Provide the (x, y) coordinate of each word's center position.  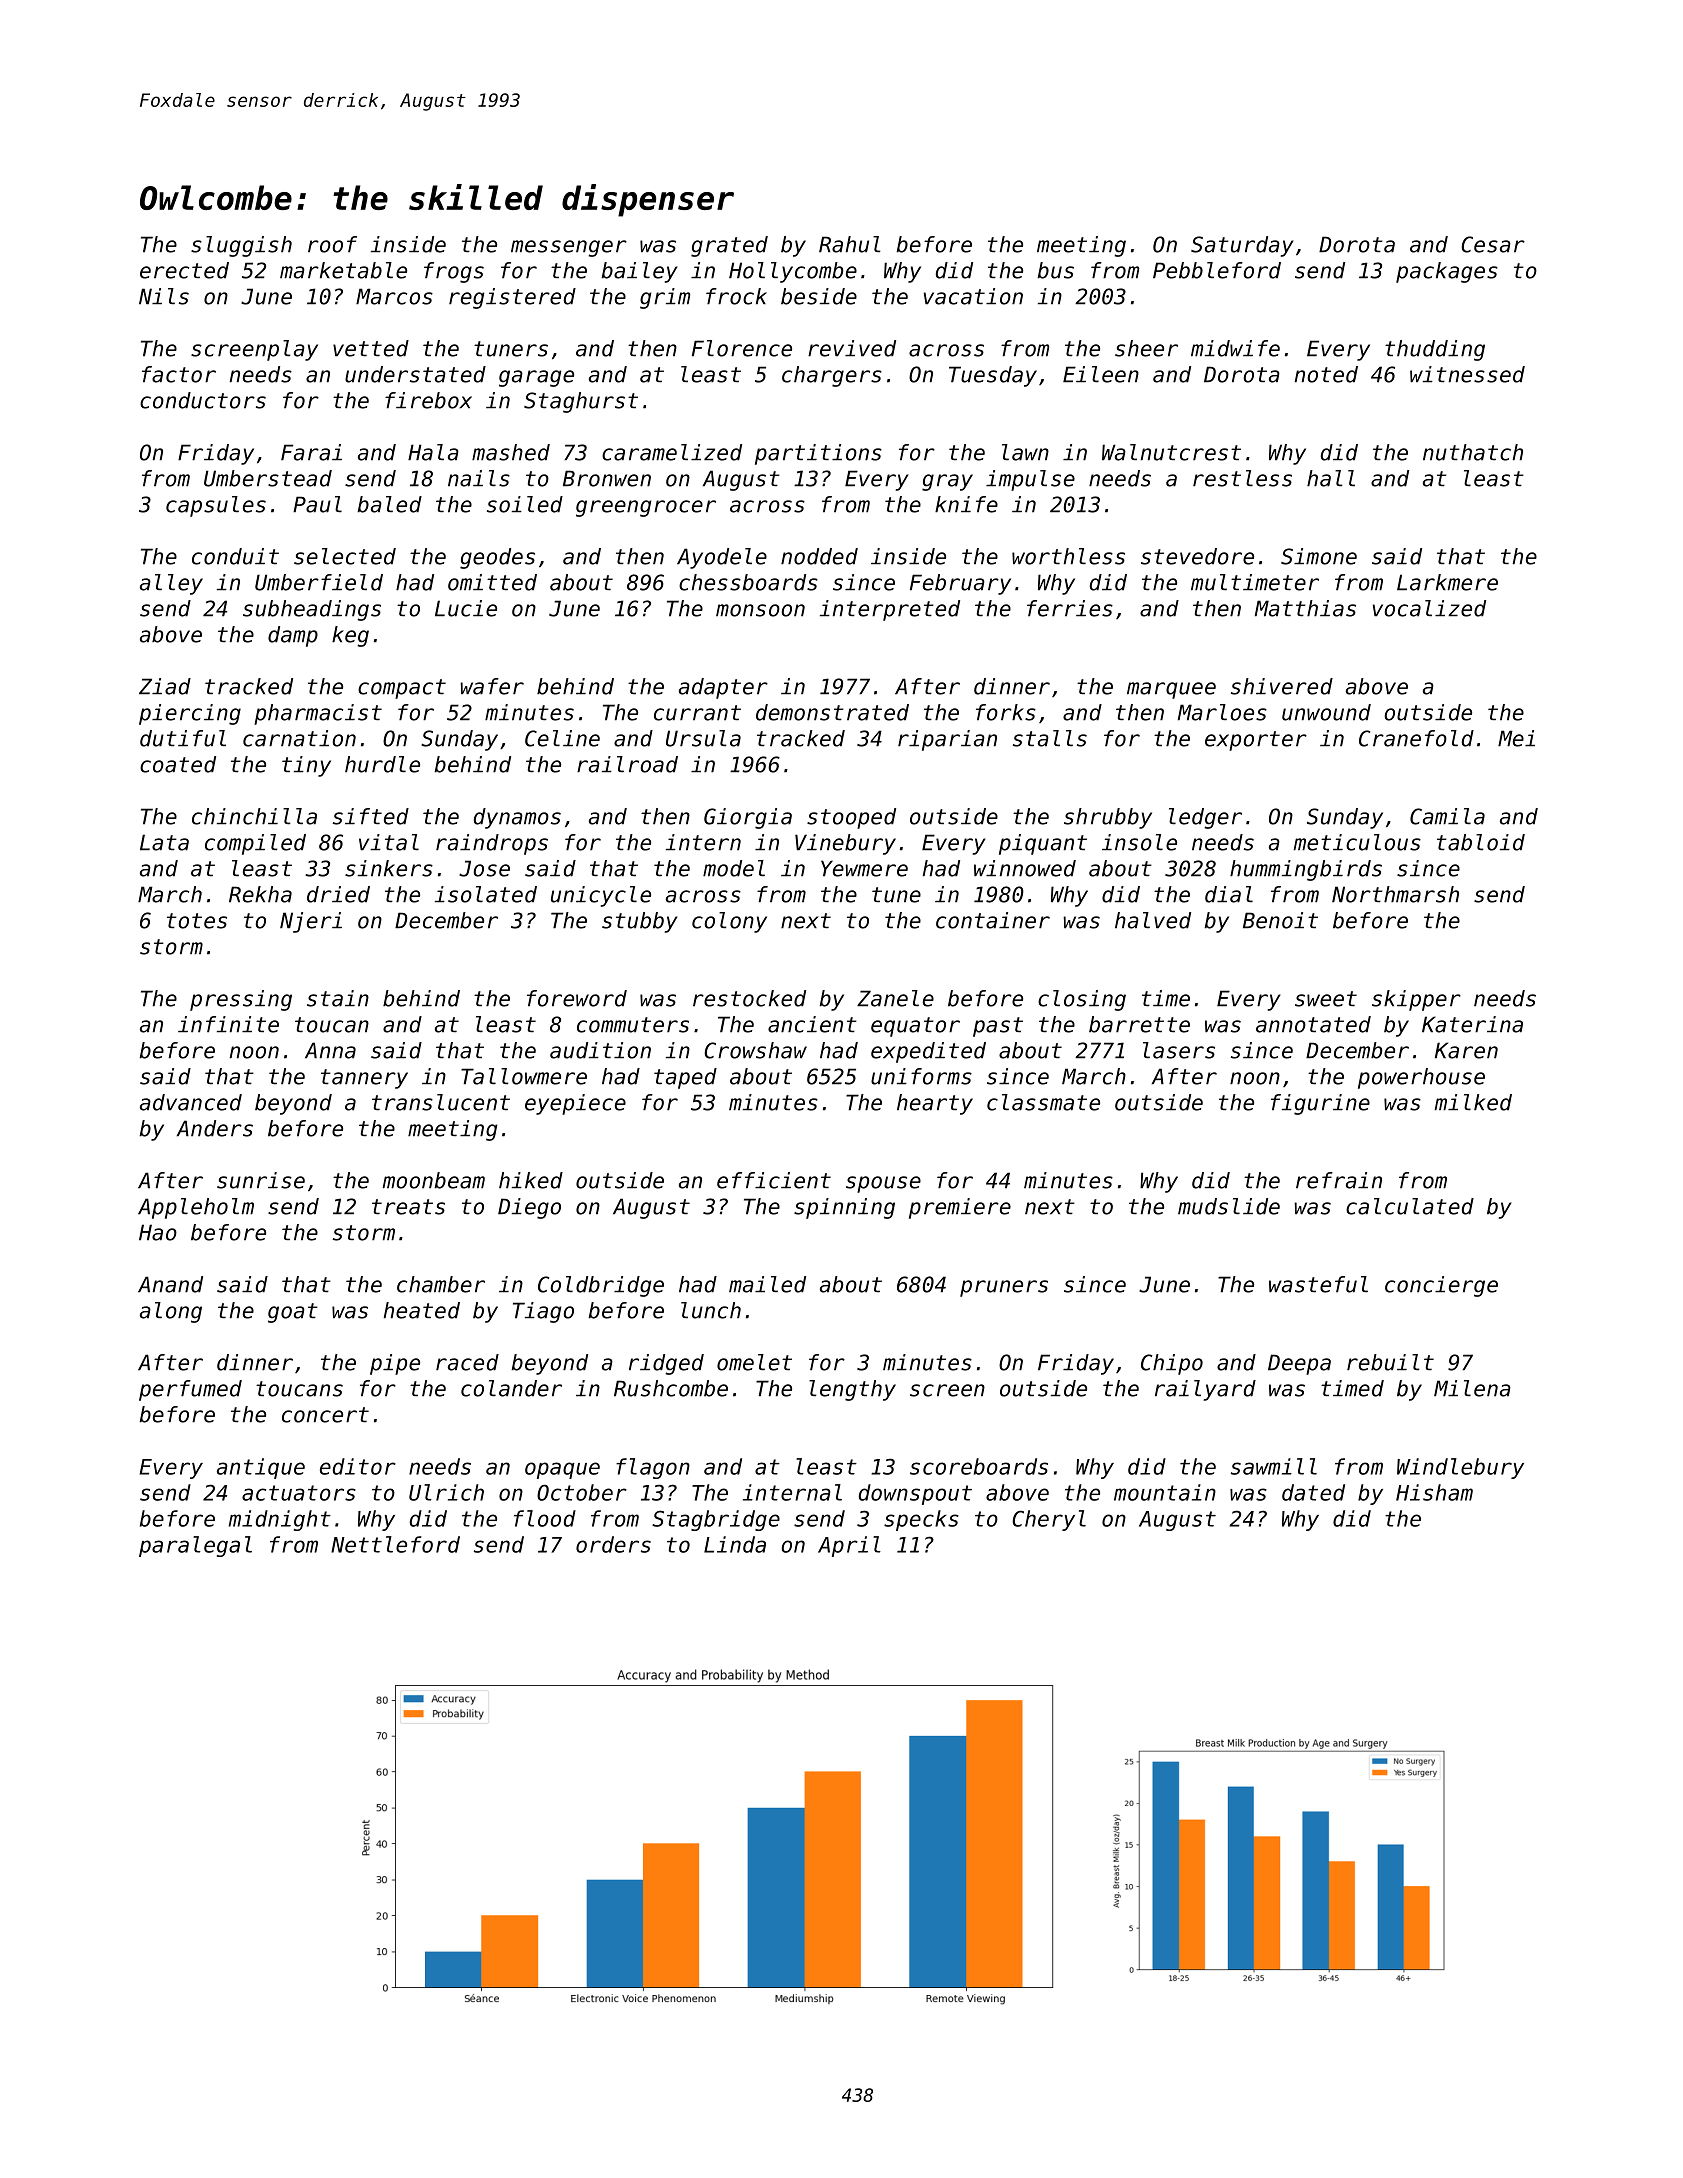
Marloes (1222, 712)
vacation (973, 296)
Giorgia (748, 818)
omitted (492, 582)
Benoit (1280, 920)
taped (685, 1078)
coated (178, 764)
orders (613, 1544)
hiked (531, 1180)
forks (1006, 712)
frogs (454, 272)
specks (921, 1520)
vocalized (1429, 608)
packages (1447, 272)
